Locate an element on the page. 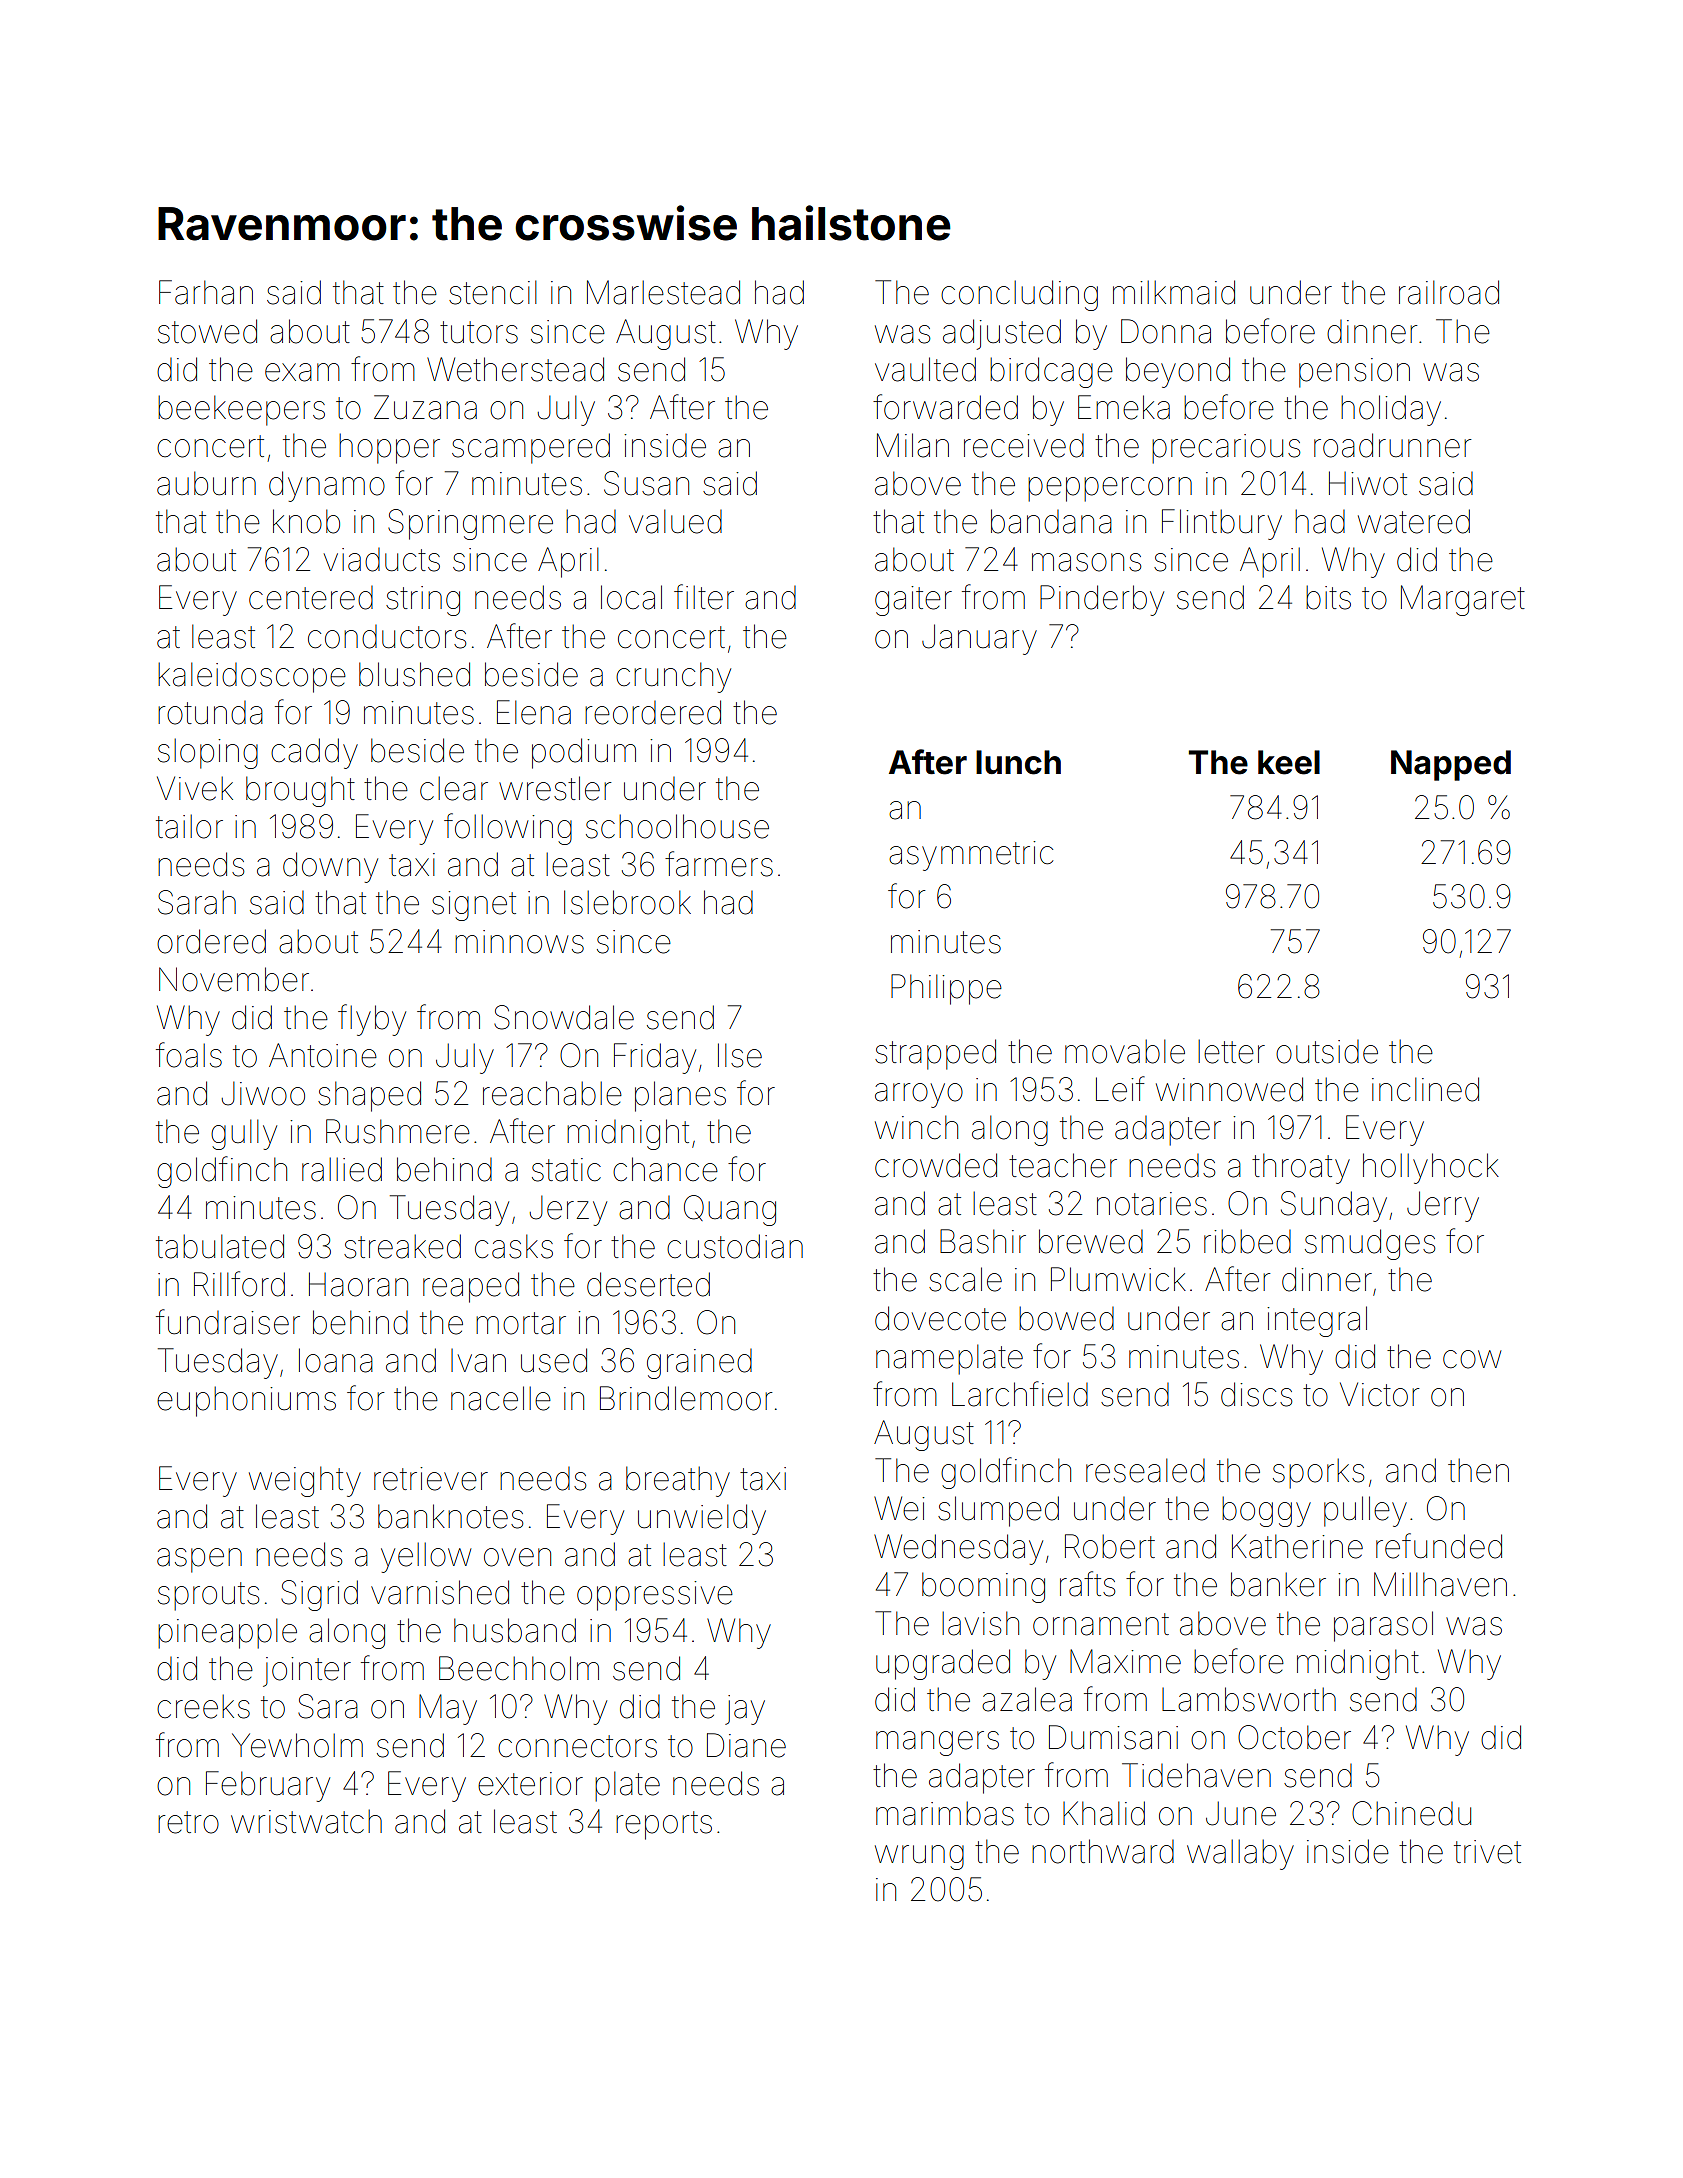  Farhan is located at coordinates (206, 292).
